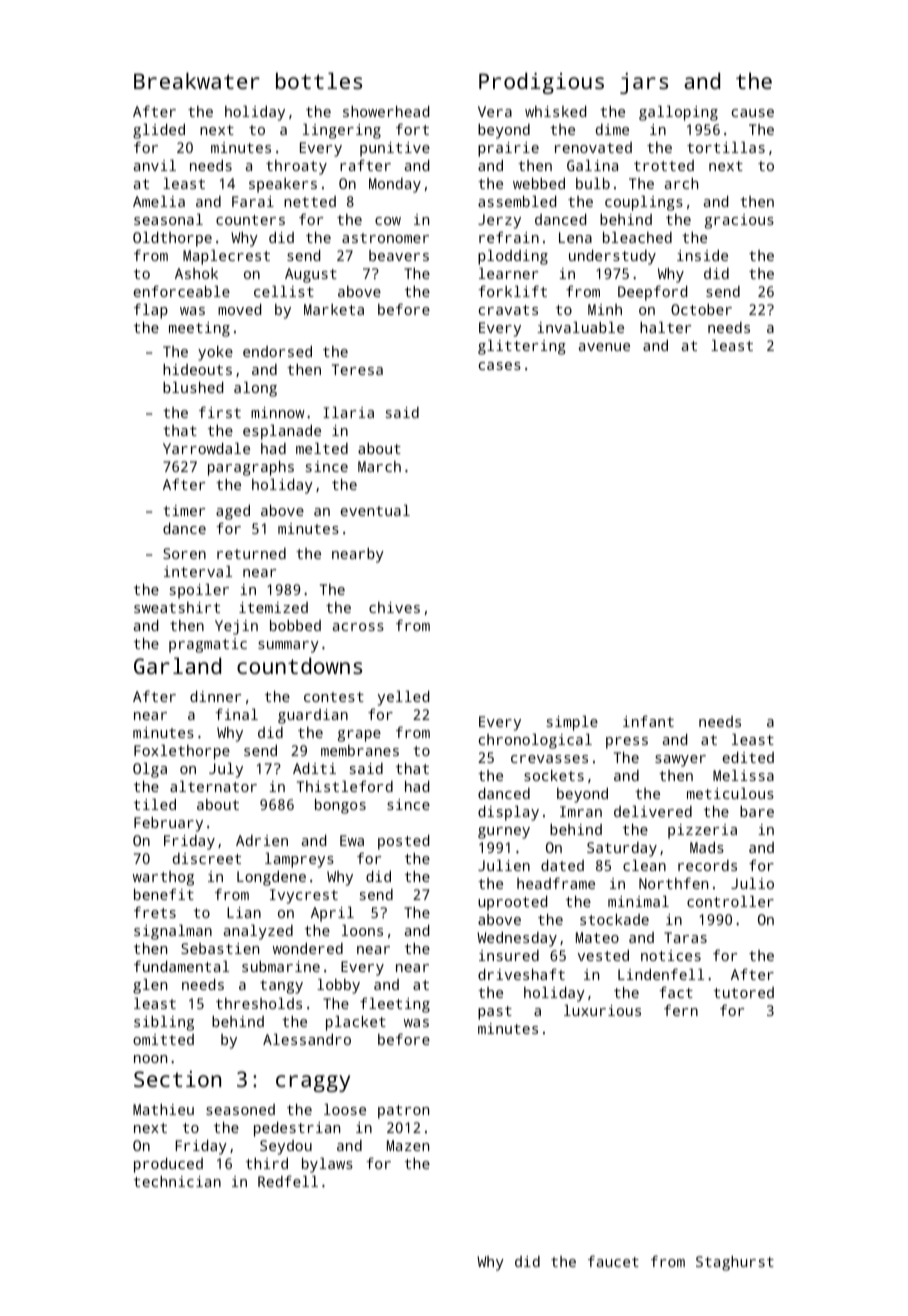 The height and width of the screenshot is (1316, 908). Describe the element at coordinates (739, 221) in the screenshot. I see `gracious` at that location.
